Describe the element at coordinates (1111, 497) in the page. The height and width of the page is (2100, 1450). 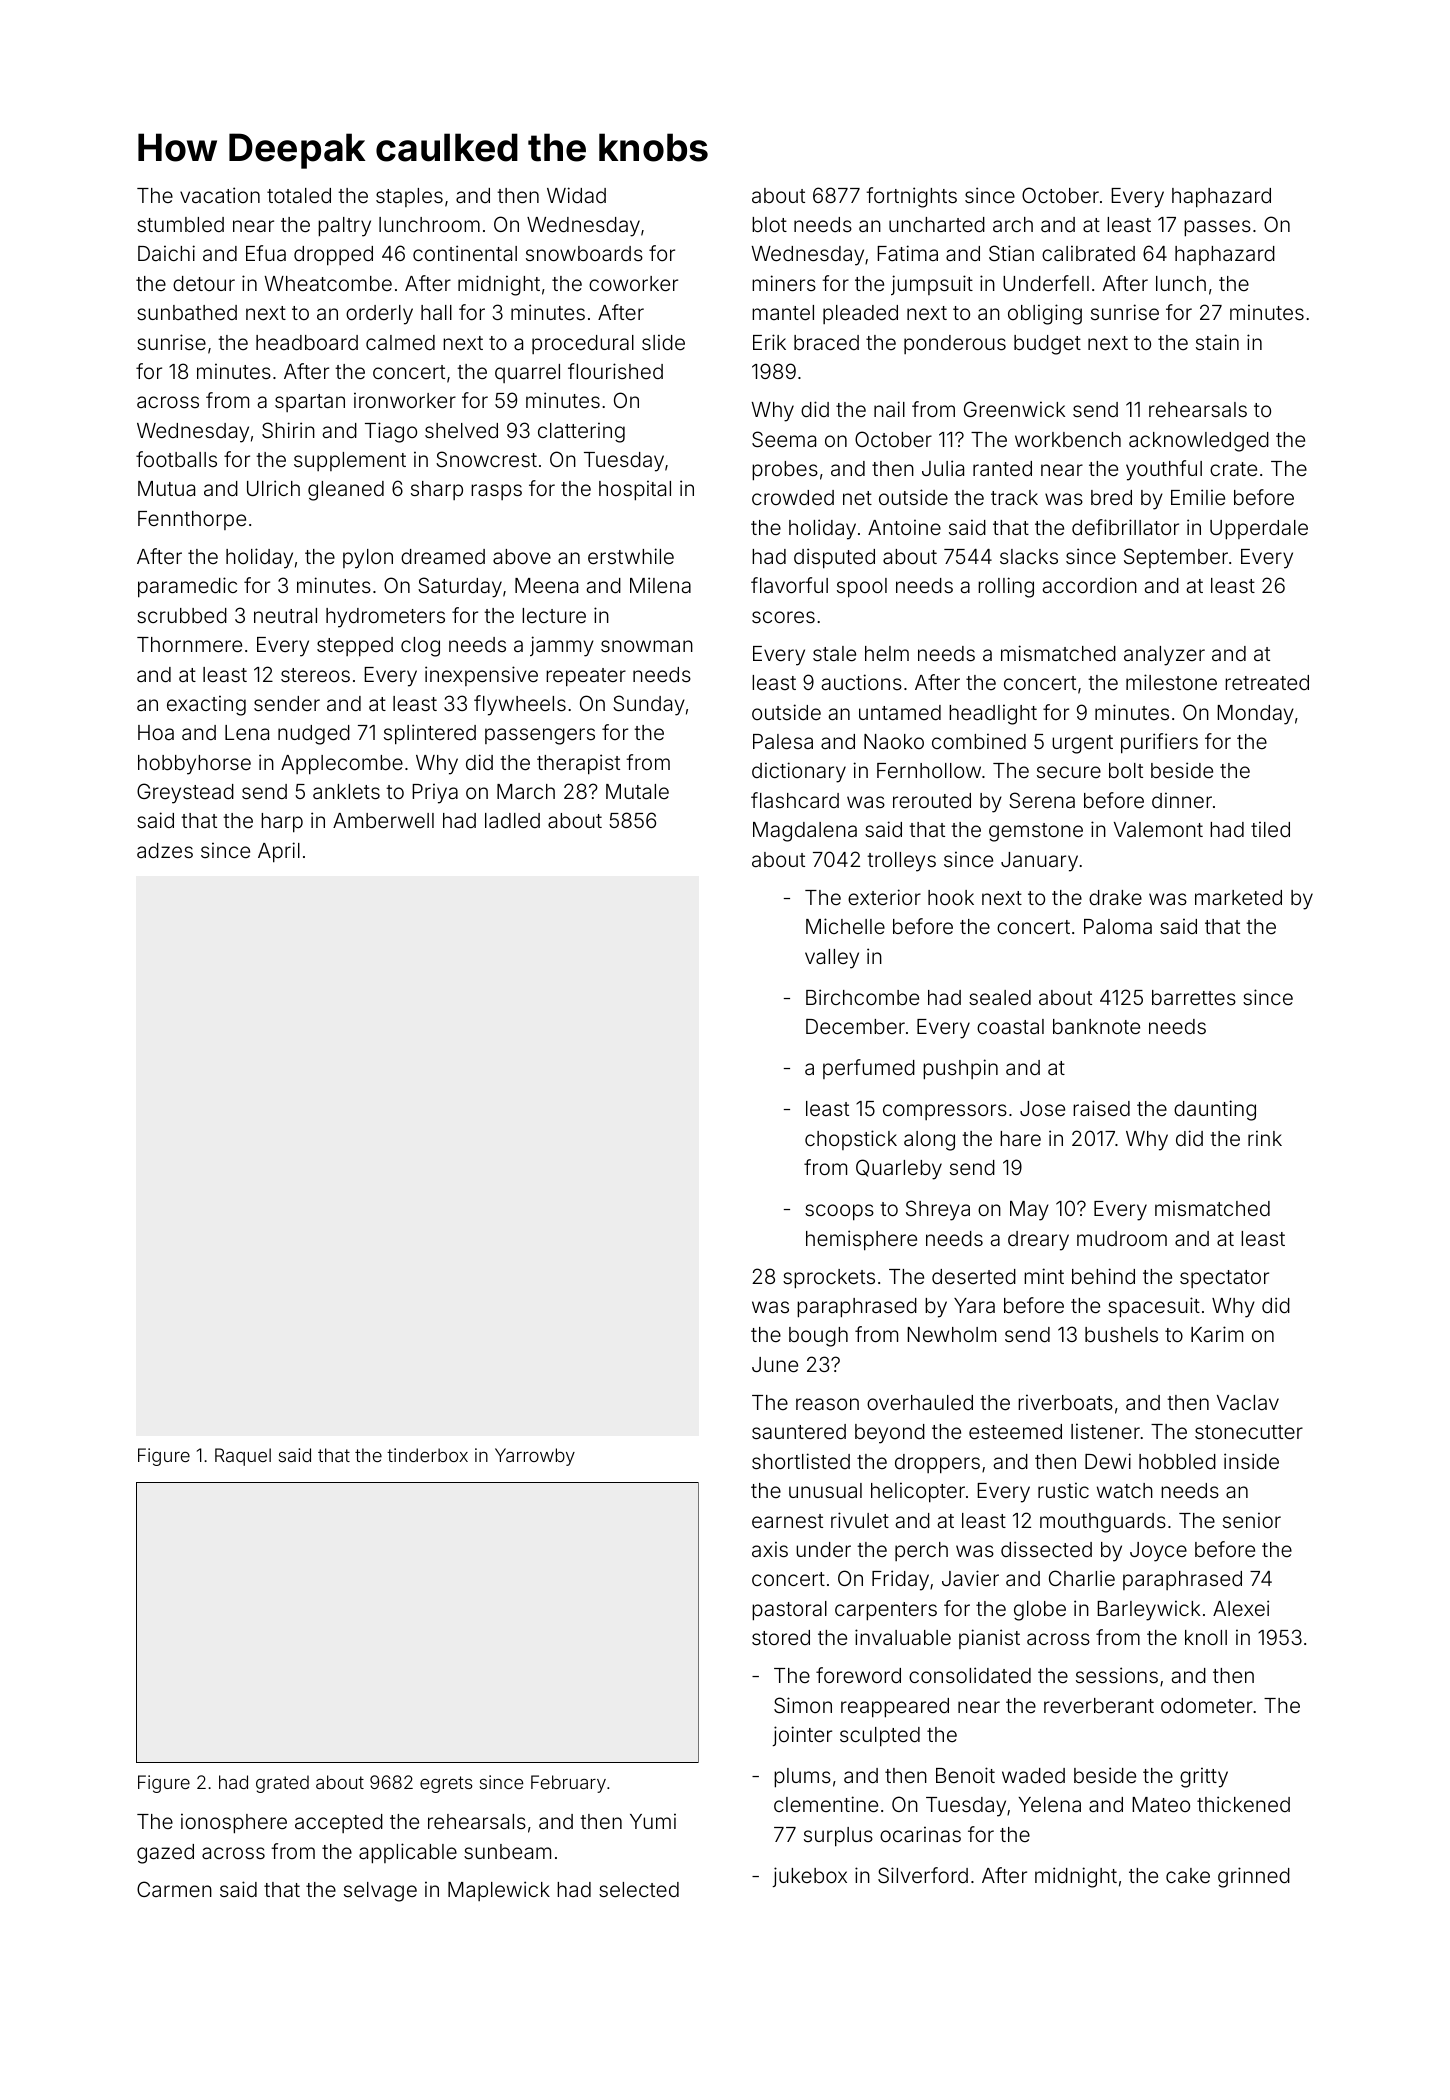
I see `bred` at that location.
